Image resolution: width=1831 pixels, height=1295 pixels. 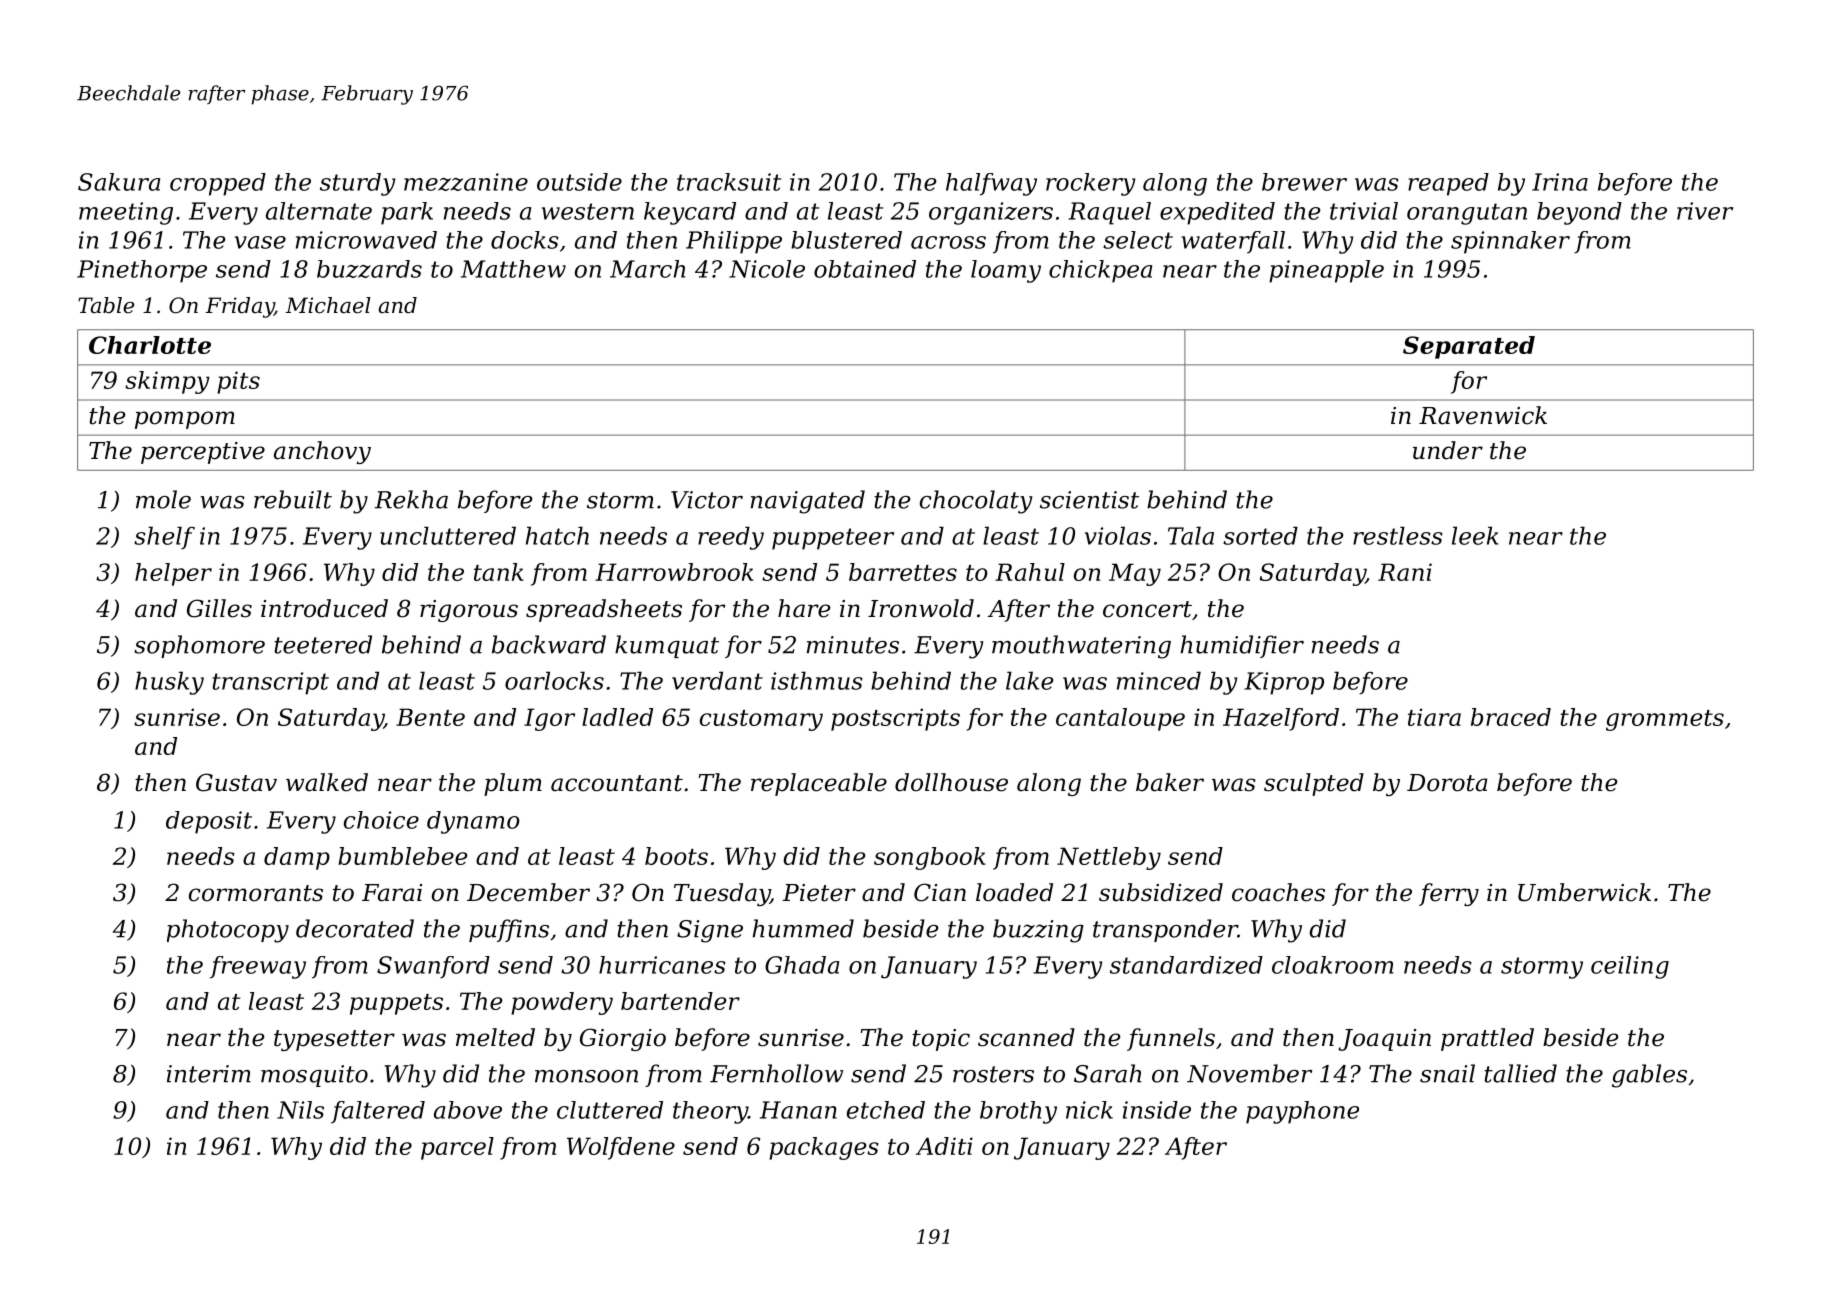 What do you see at coordinates (528, 892) in the page?
I see `December` at bounding box center [528, 892].
